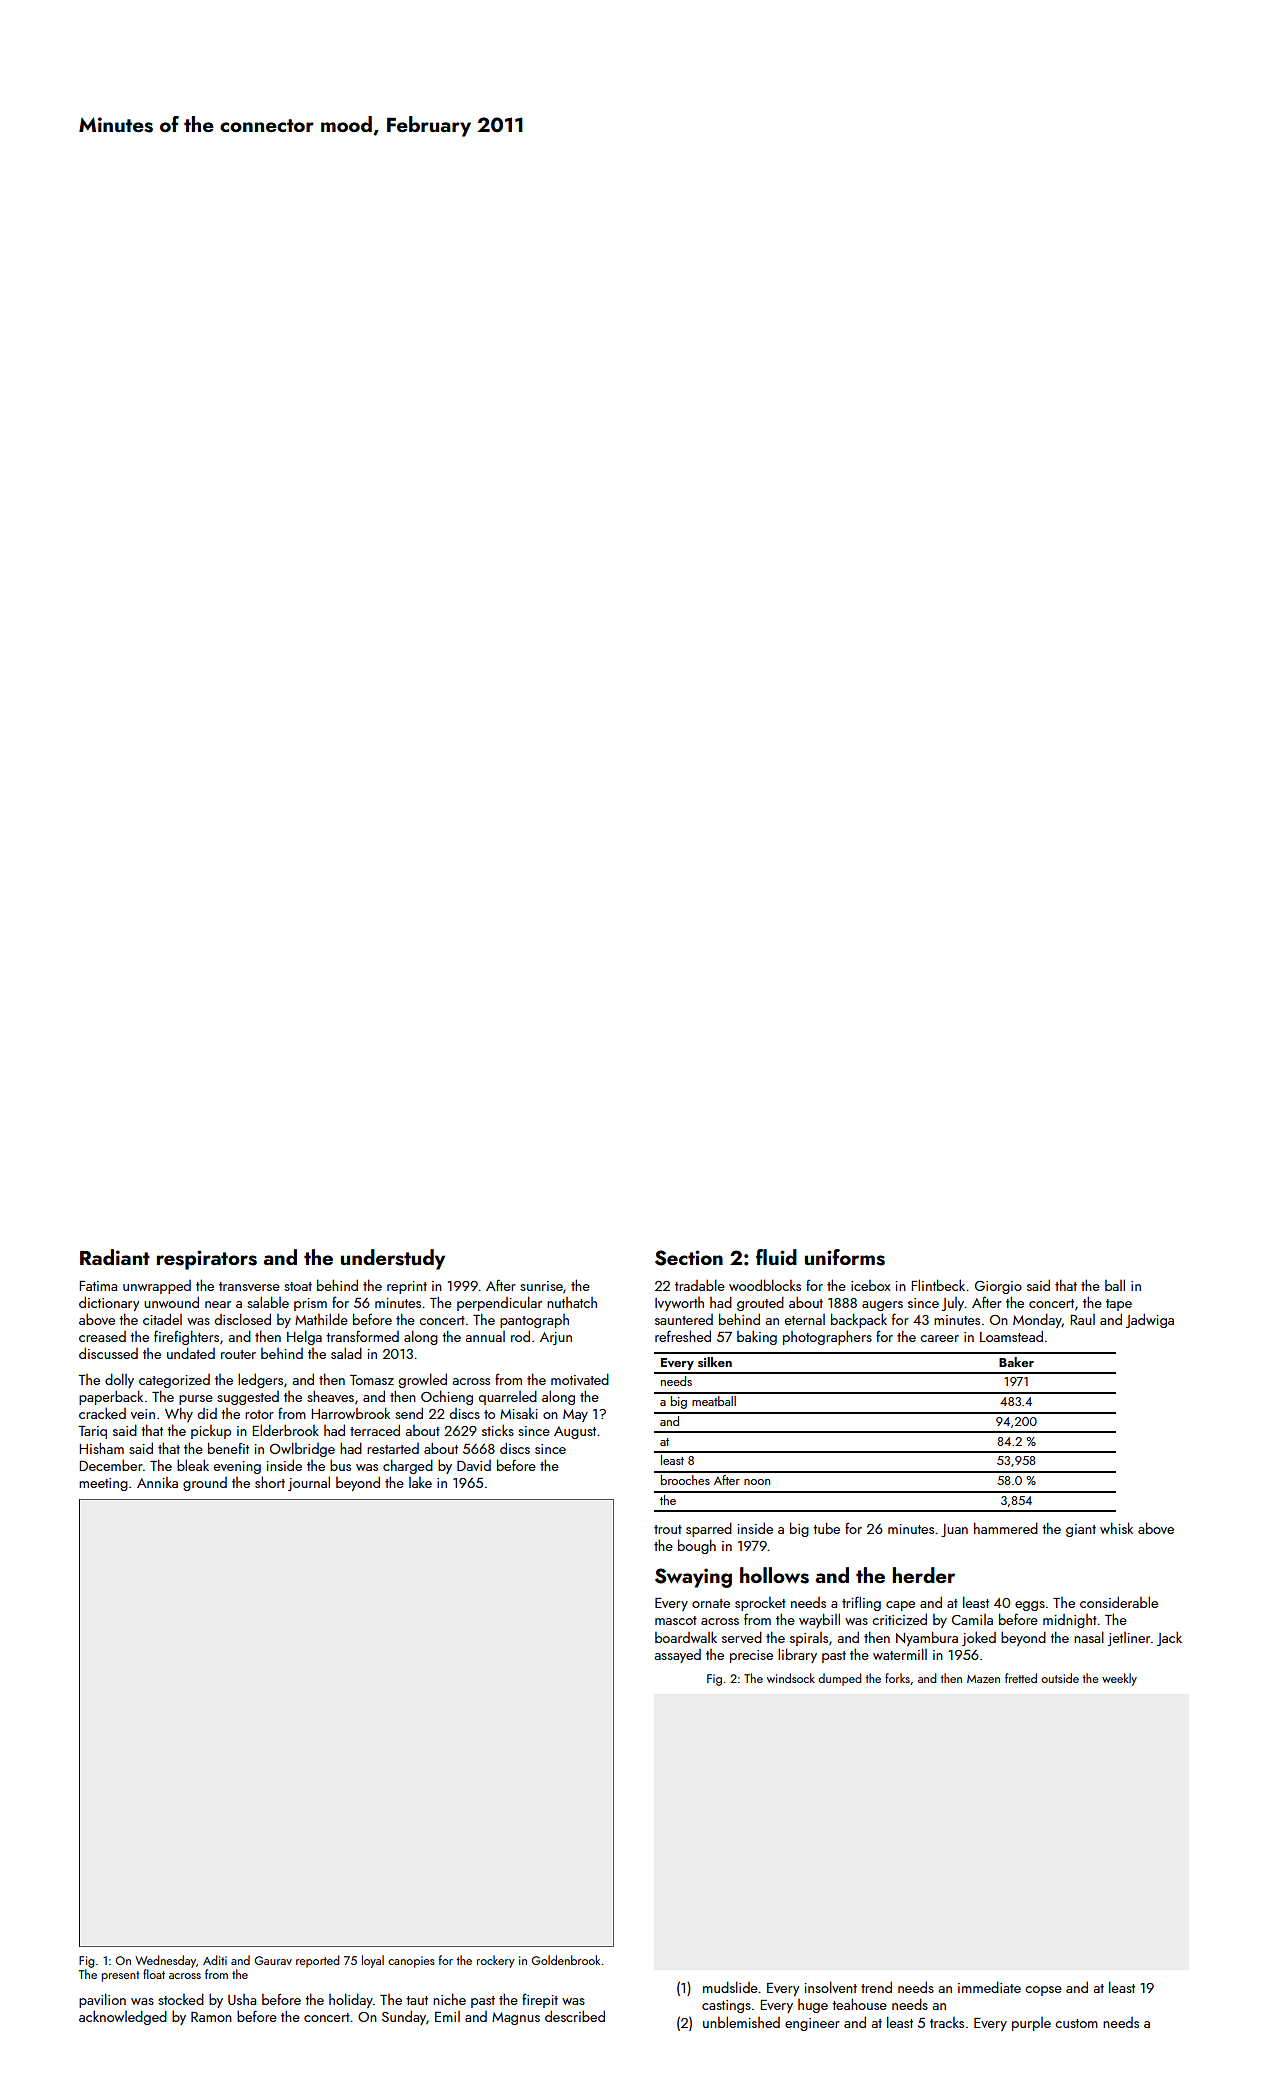 The width and height of the image is (1268, 2089). What do you see at coordinates (309, 1483) in the image?
I see `journal` at bounding box center [309, 1483].
